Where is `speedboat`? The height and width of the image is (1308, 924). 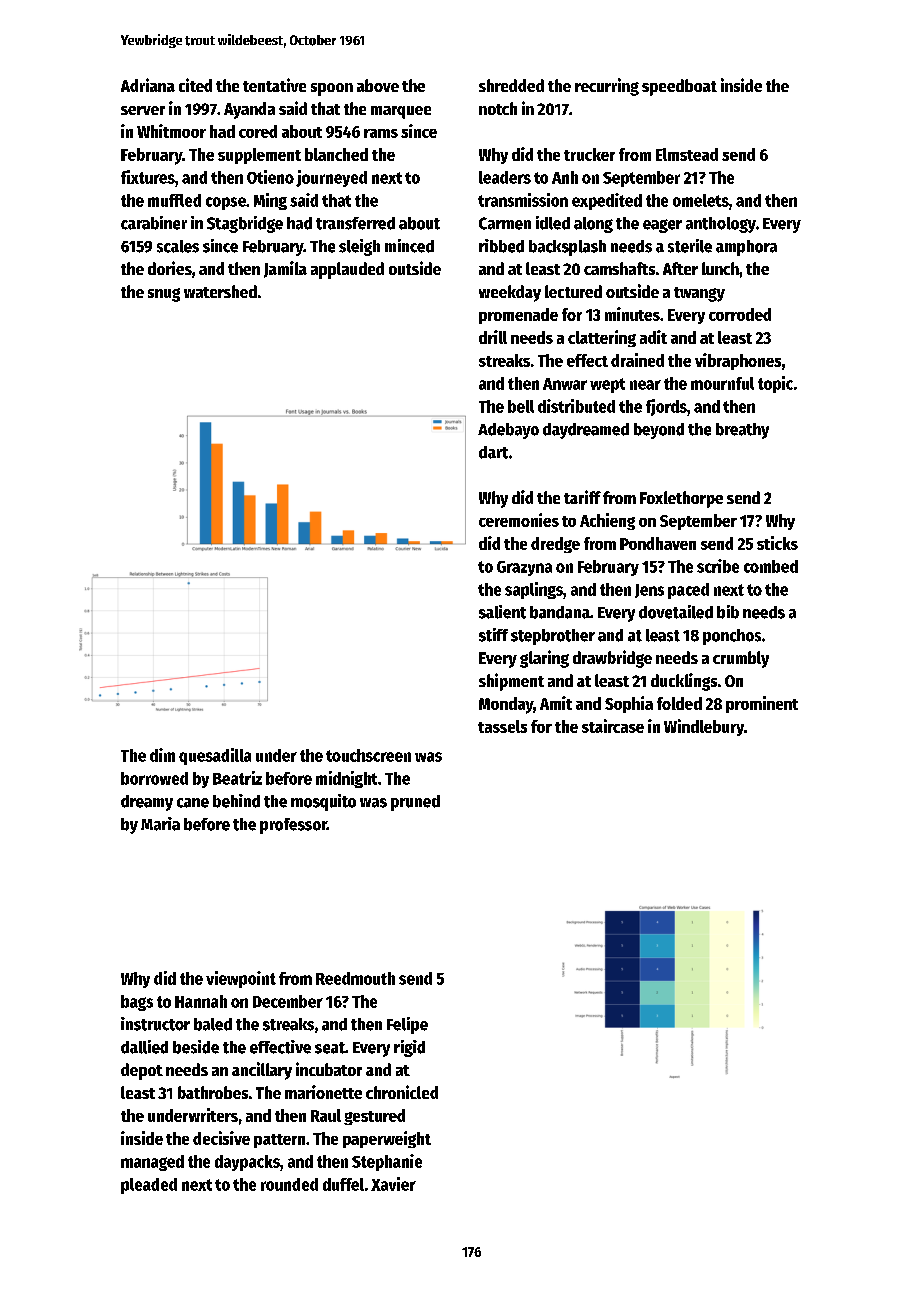
speedboat is located at coordinates (679, 87).
